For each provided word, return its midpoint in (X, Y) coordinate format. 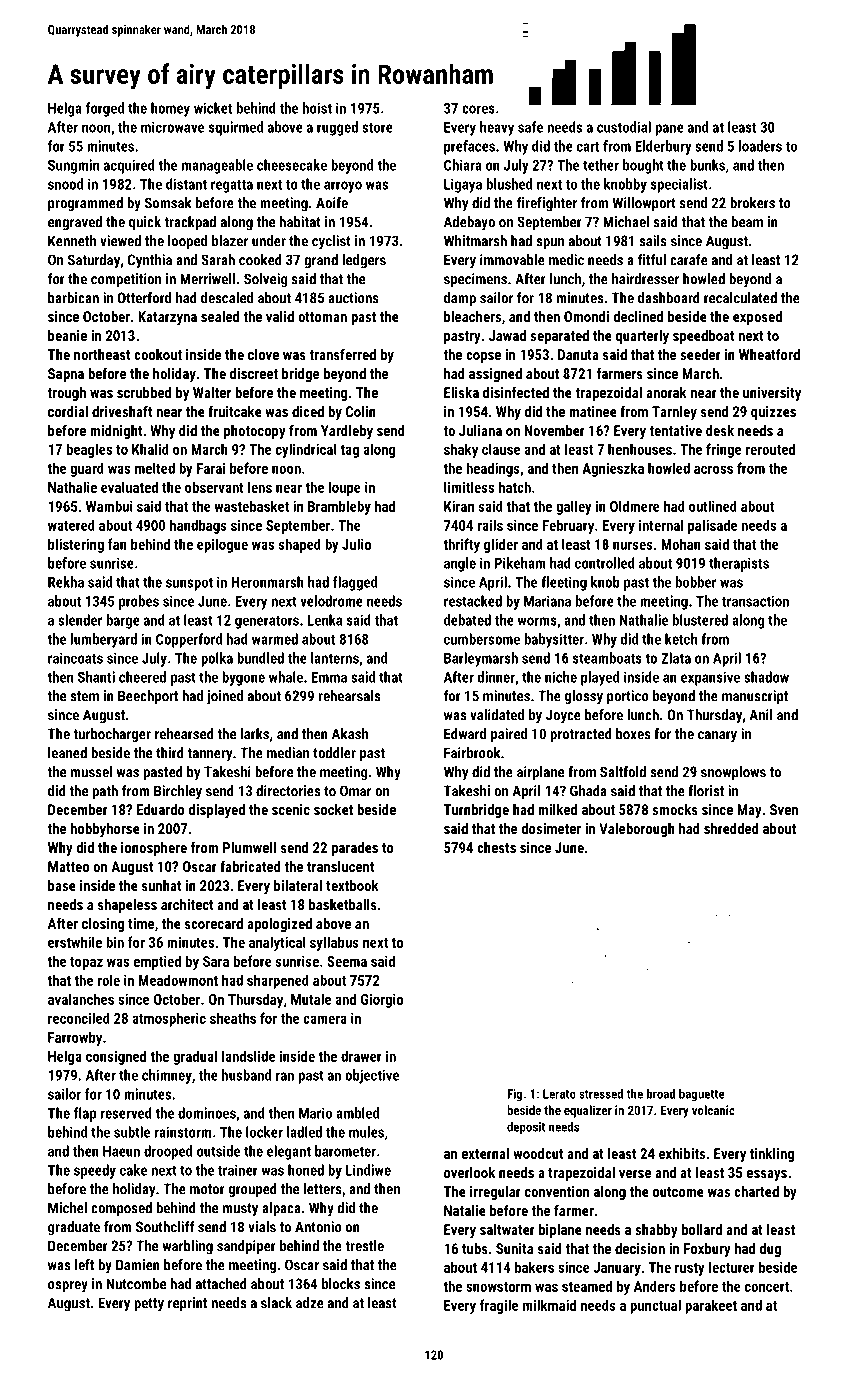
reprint (187, 1304)
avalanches (81, 999)
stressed (601, 1094)
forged (105, 109)
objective (372, 1076)
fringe (723, 450)
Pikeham (520, 563)
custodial (624, 127)
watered (71, 525)
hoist (317, 108)
